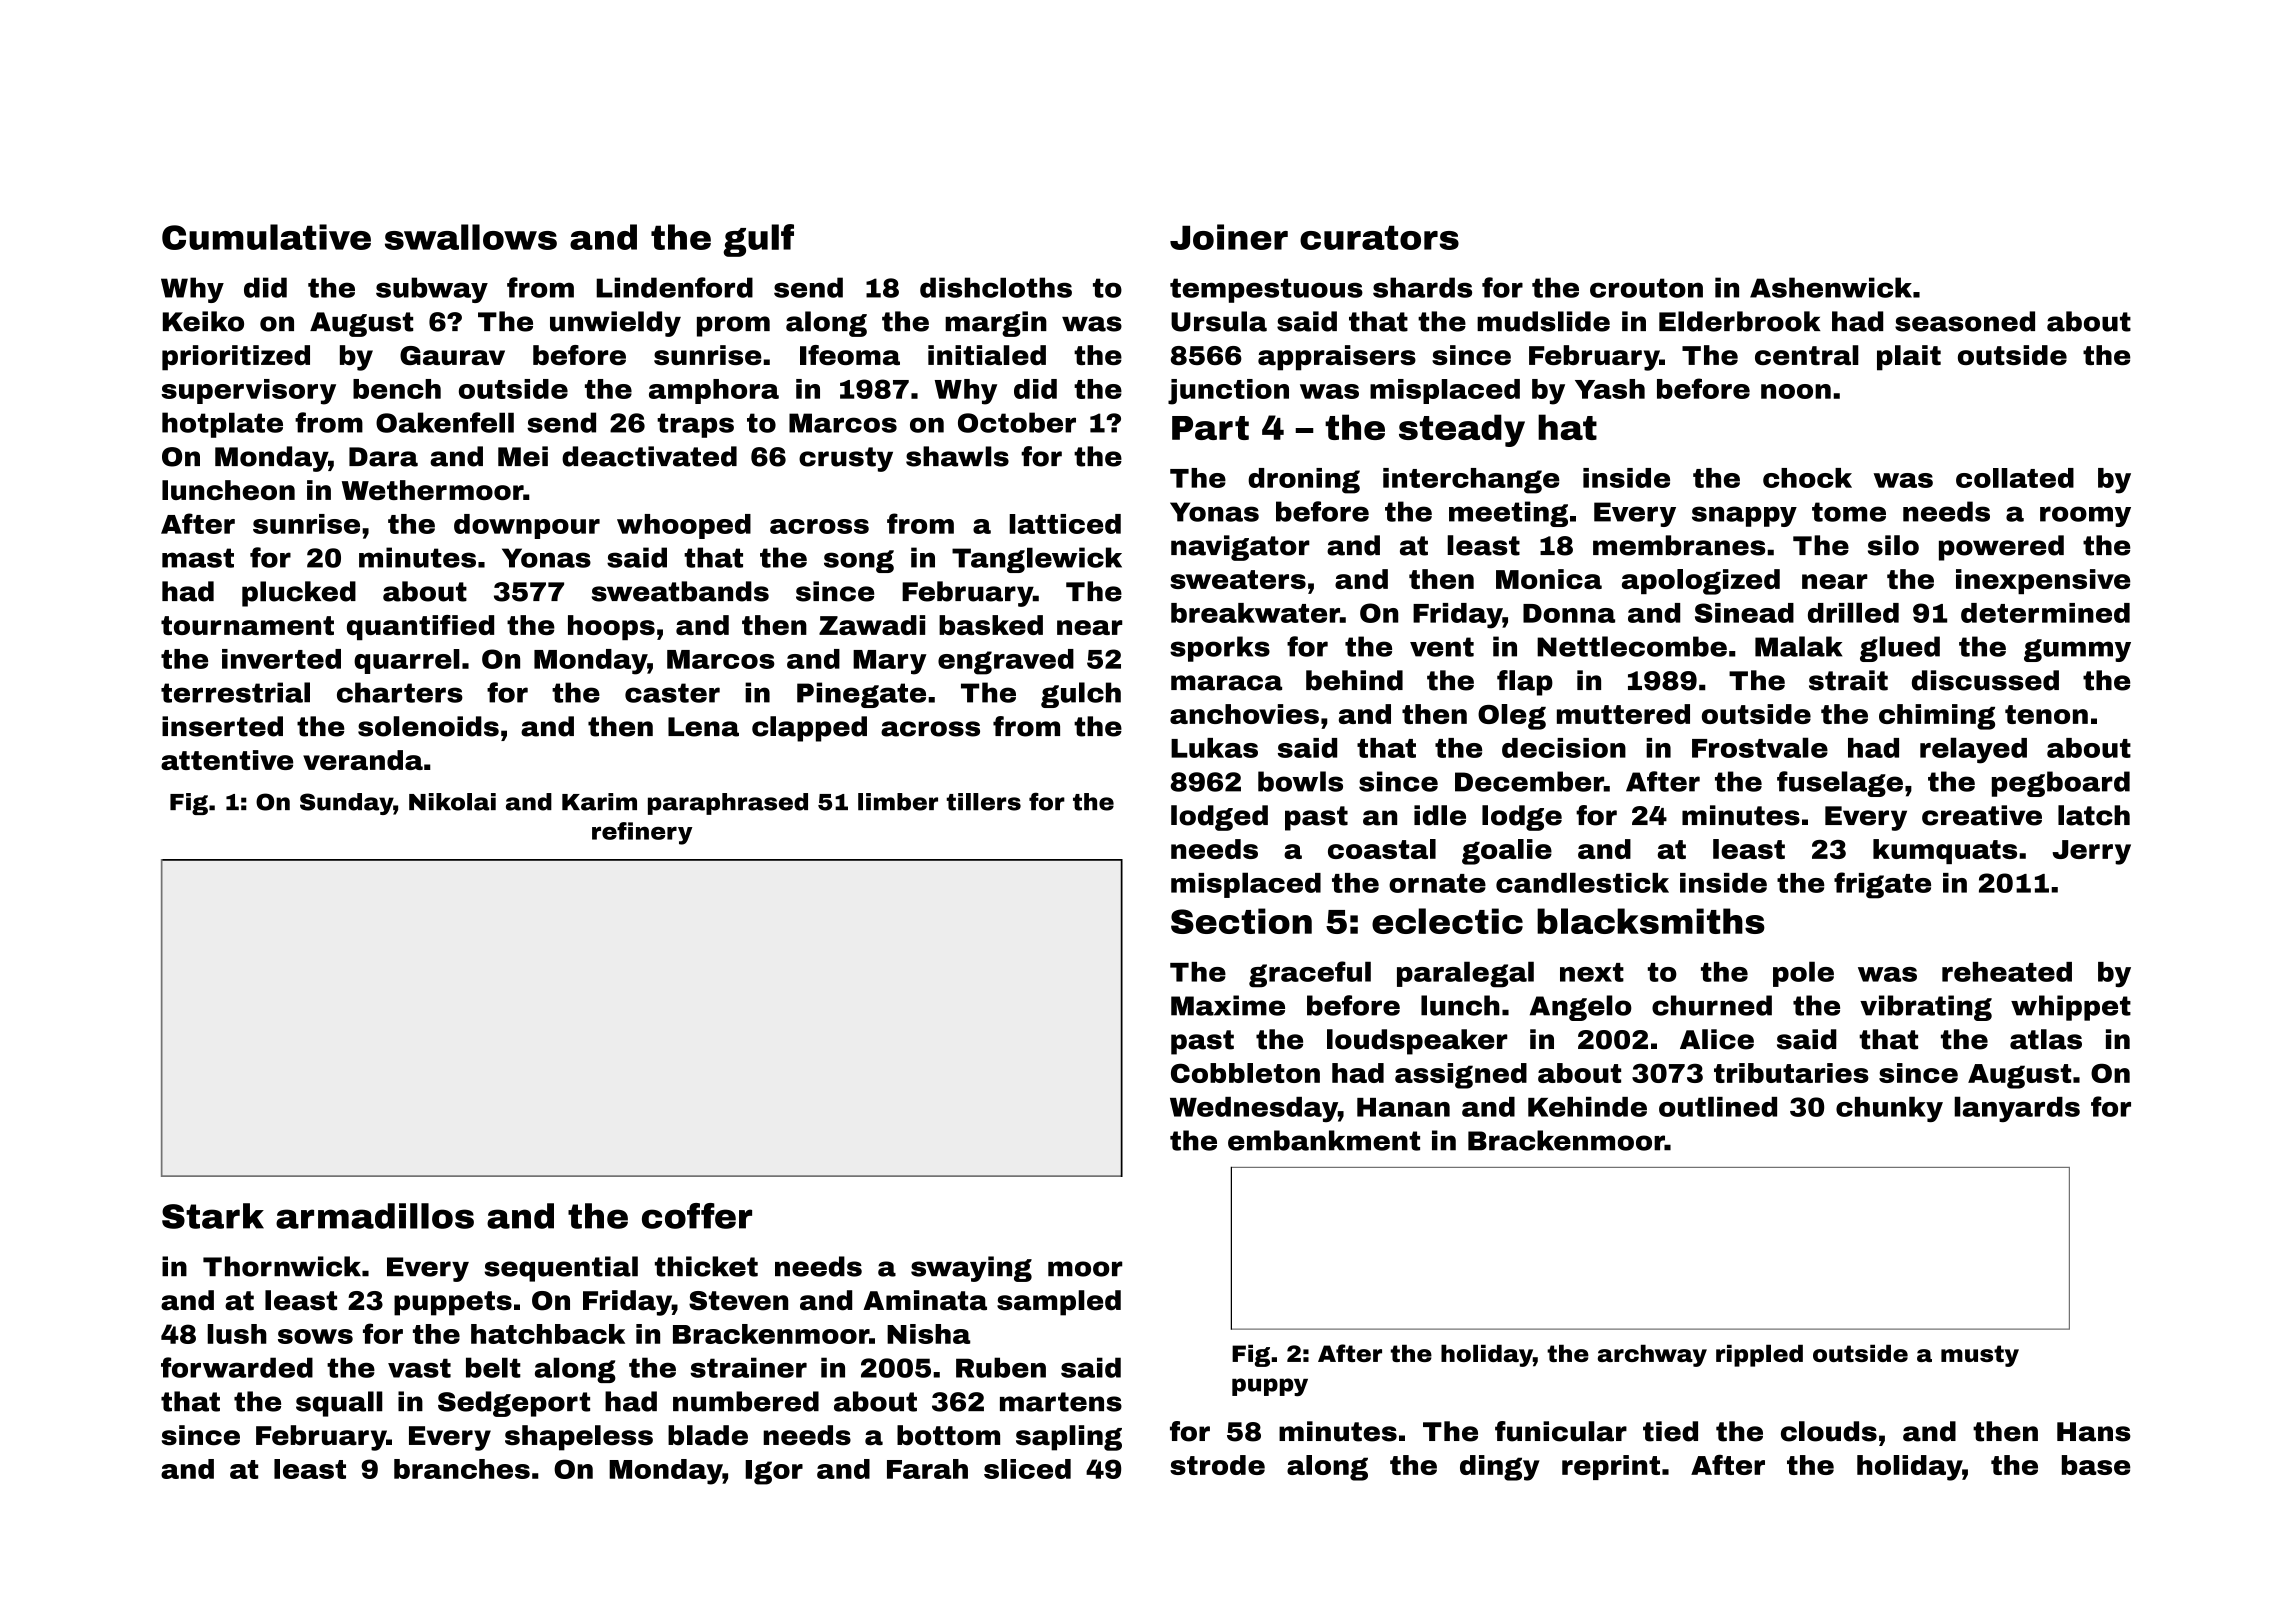  Describe the element at coordinates (1646, 288) in the page. I see `crouton` at that location.
